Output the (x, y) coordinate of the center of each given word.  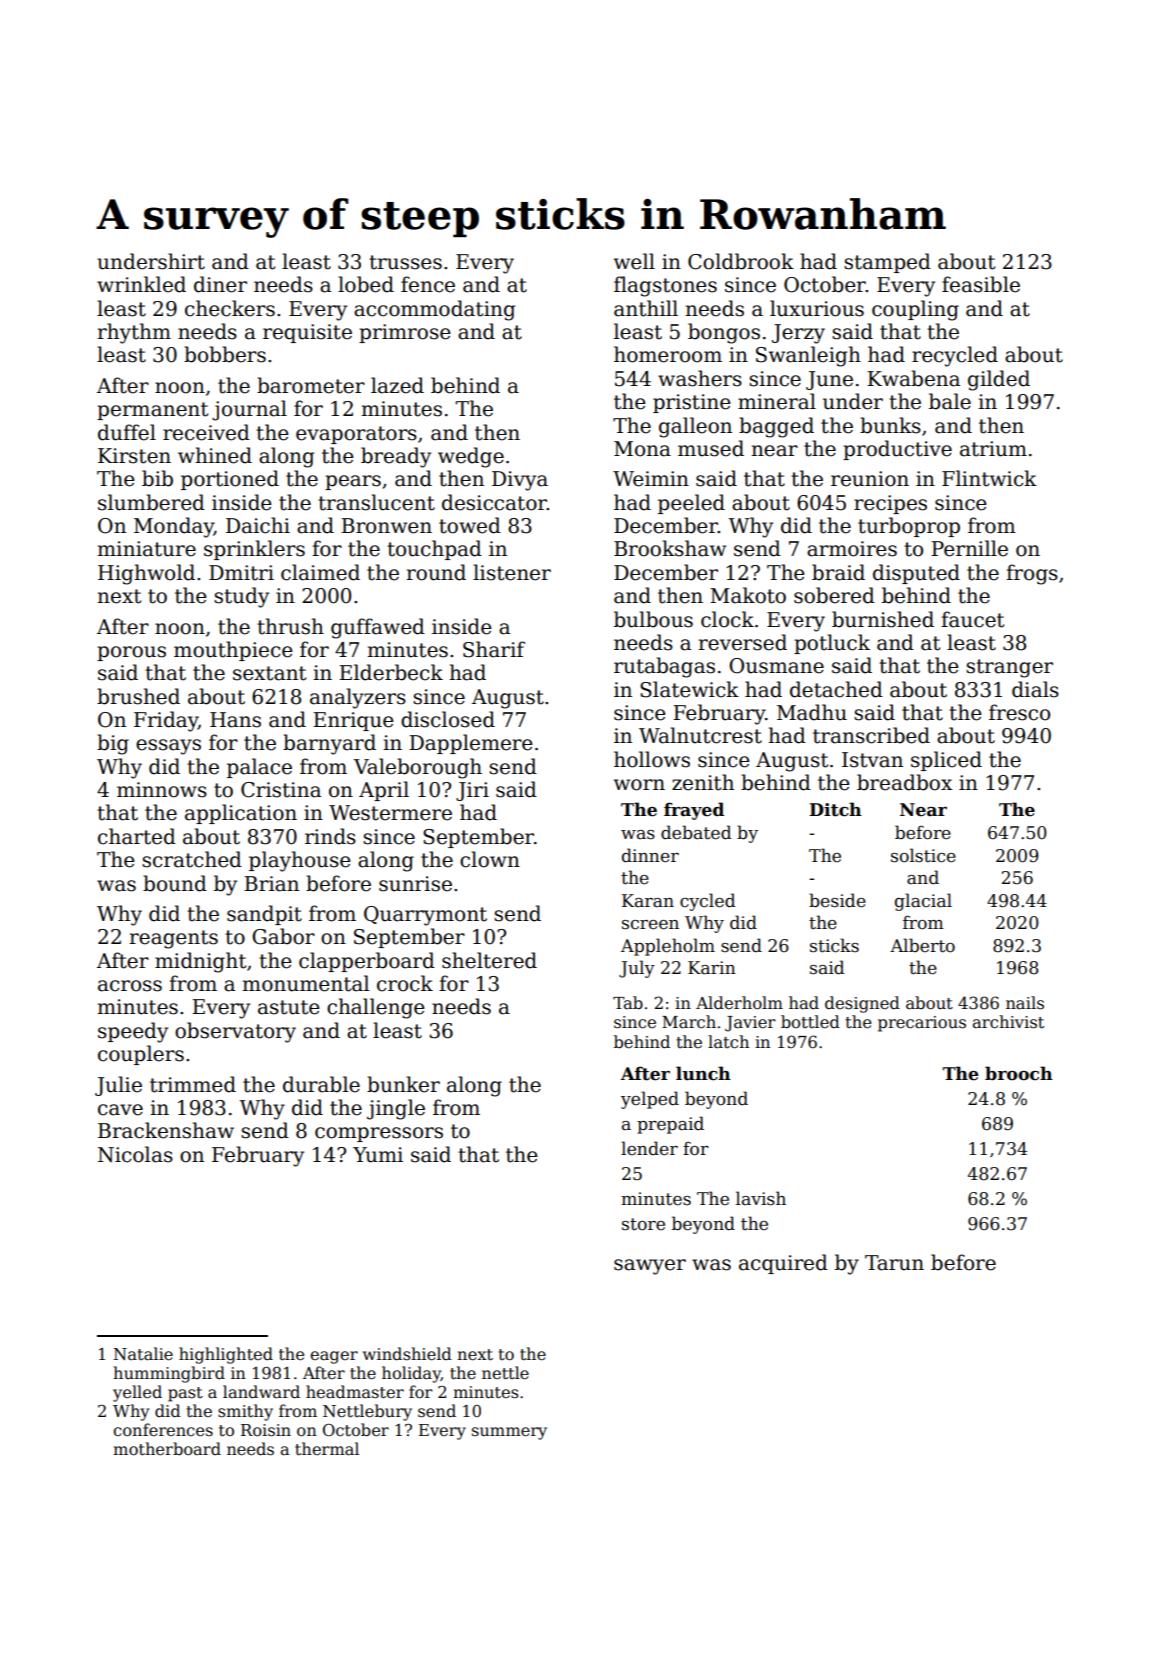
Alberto (922, 945)
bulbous (653, 619)
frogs (1032, 574)
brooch (1019, 1073)
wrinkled (141, 284)
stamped (887, 263)
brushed (138, 696)
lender (649, 1148)
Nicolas (135, 1154)
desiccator (494, 502)
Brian (271, 884)
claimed (320, 572)
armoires (852, 549)
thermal (327, 1449)
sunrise (415, 884)
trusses (405, 262)
